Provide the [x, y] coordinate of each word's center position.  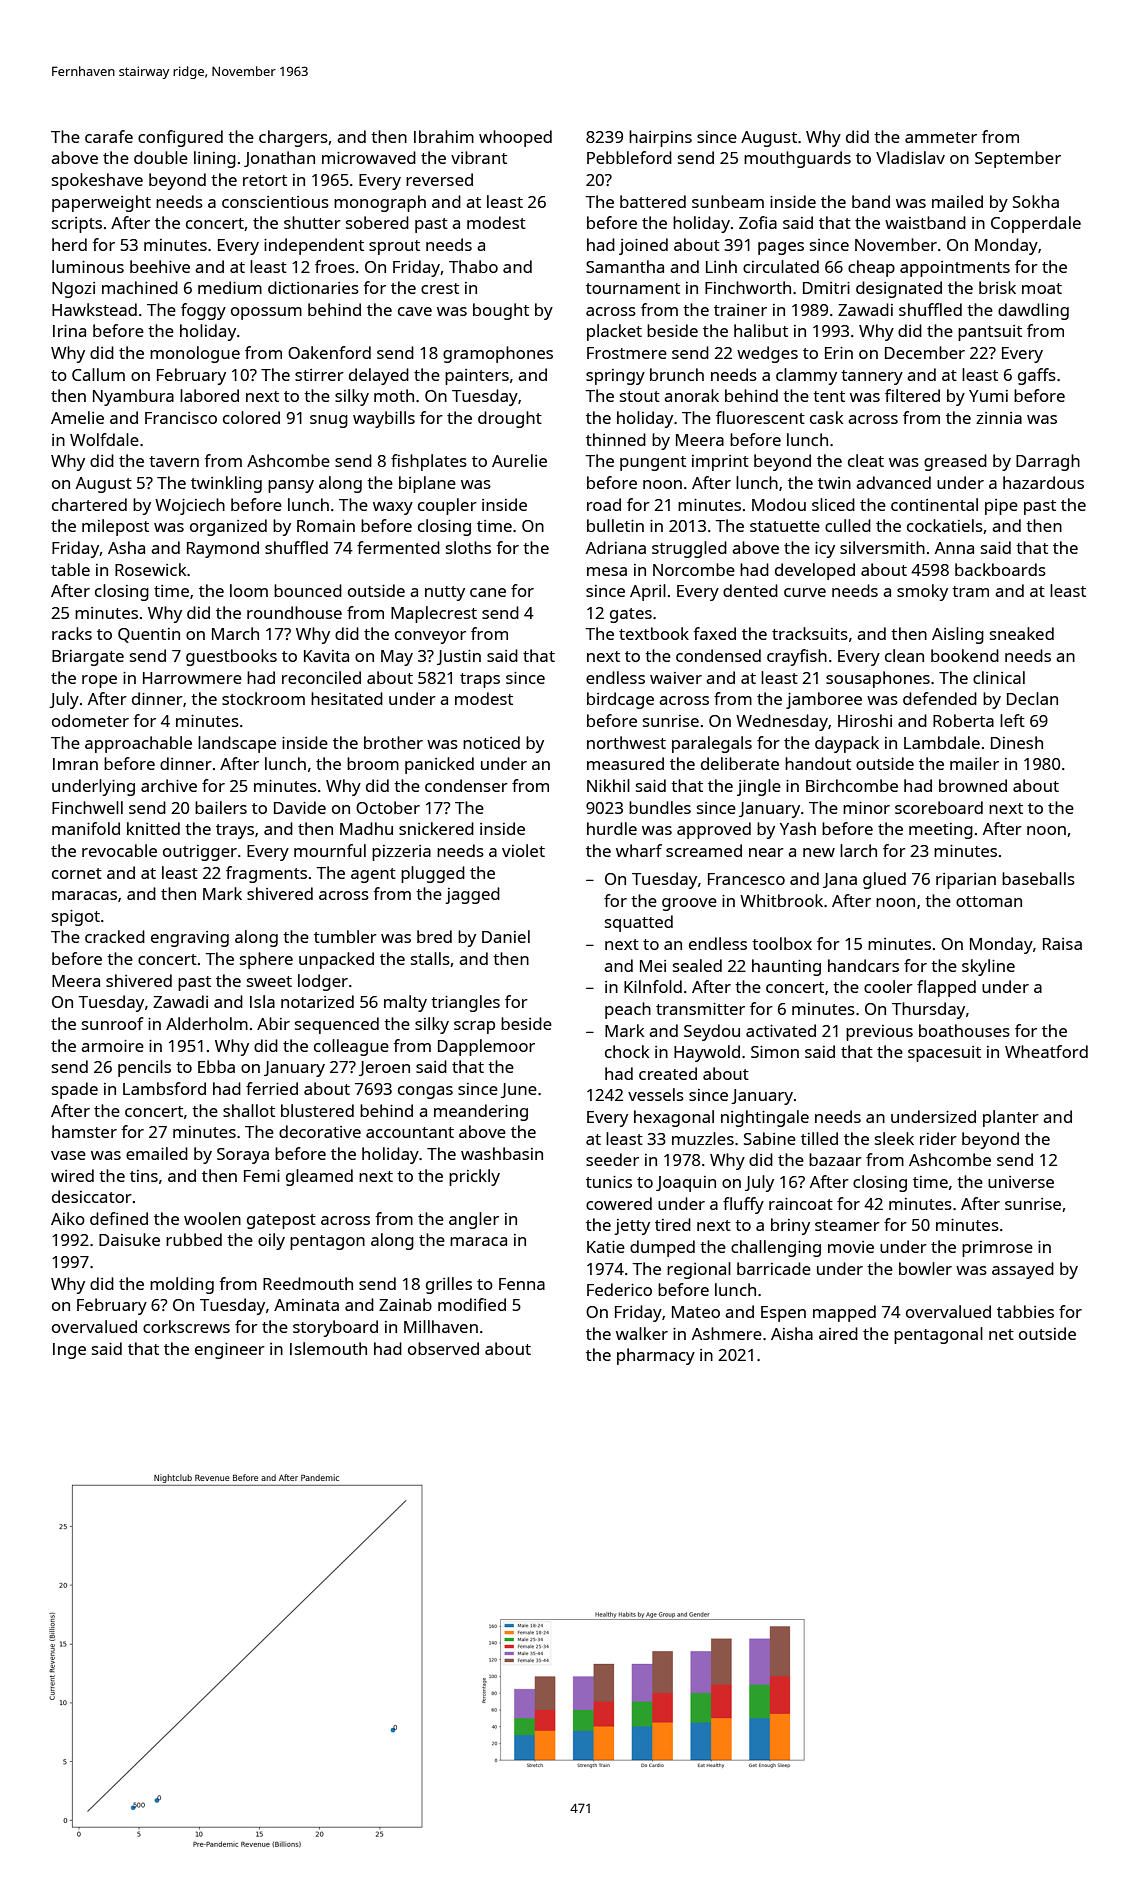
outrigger [200, 853]
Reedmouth [308, 1283]
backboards [1000, 569]
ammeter [941, 137]
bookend [965, 655]
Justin [459, 657]
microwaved [369, 157]
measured [625, 763]
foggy [203, 311]
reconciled [321, 677]
